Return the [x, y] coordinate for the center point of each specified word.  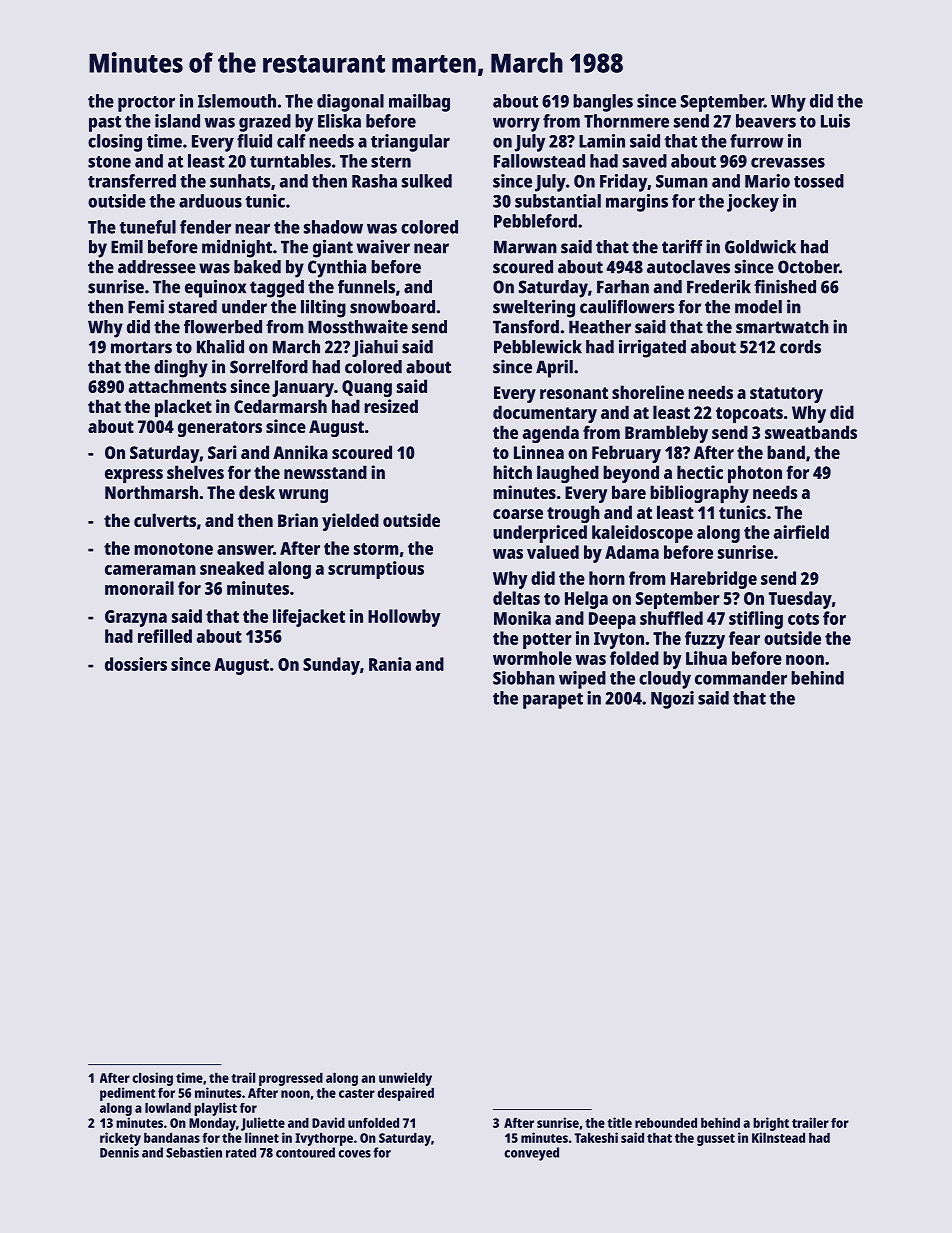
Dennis [119, 1152]
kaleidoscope [642, 534]
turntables [290, 161]
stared [193, 307]
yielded [350, 522]
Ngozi [672, 700]
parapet [553, 701]
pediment [128, 1094]
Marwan [525, 247]
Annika [300, 452]
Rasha [374, 181]
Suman [682, 181]
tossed [819, 181]
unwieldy [405, 1079]
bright [771, 1124]
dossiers [136, 664]
